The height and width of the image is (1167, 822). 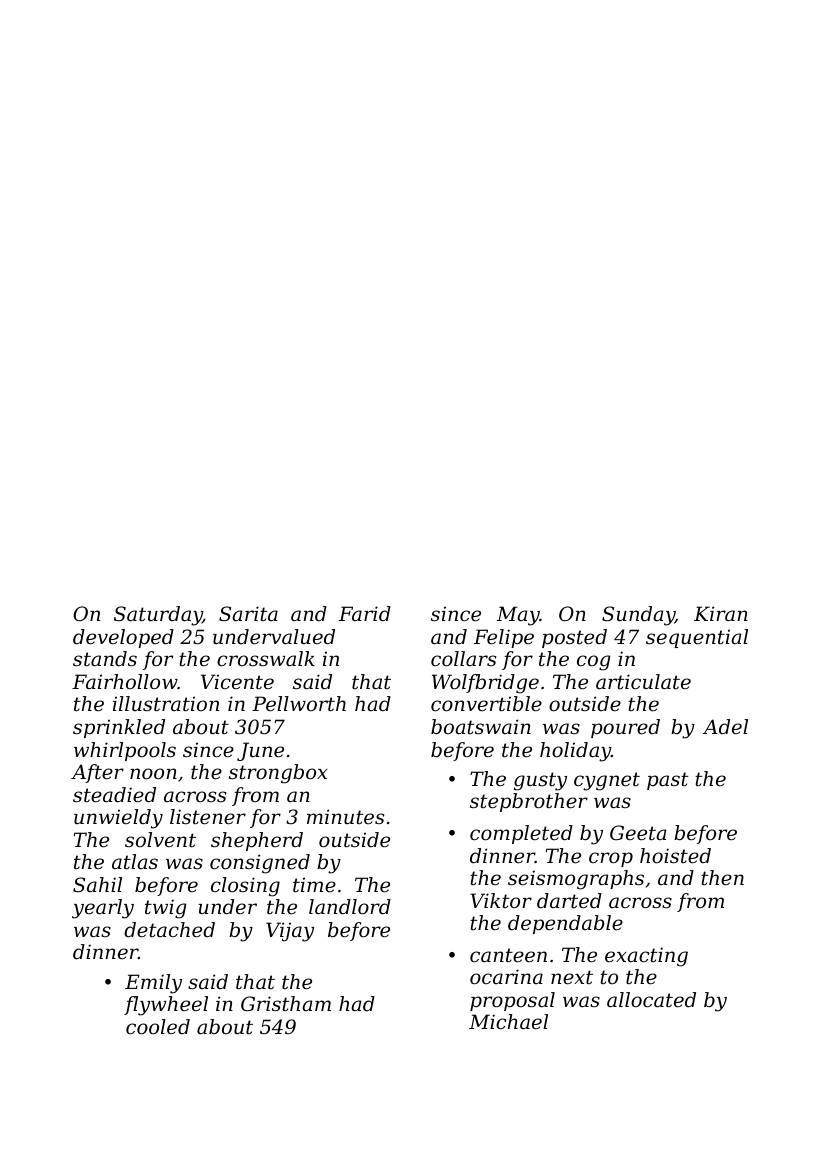 What do you see at coordinates (248, 614) in the image?
I see `Sarita` at bounding box center [248, 614].
